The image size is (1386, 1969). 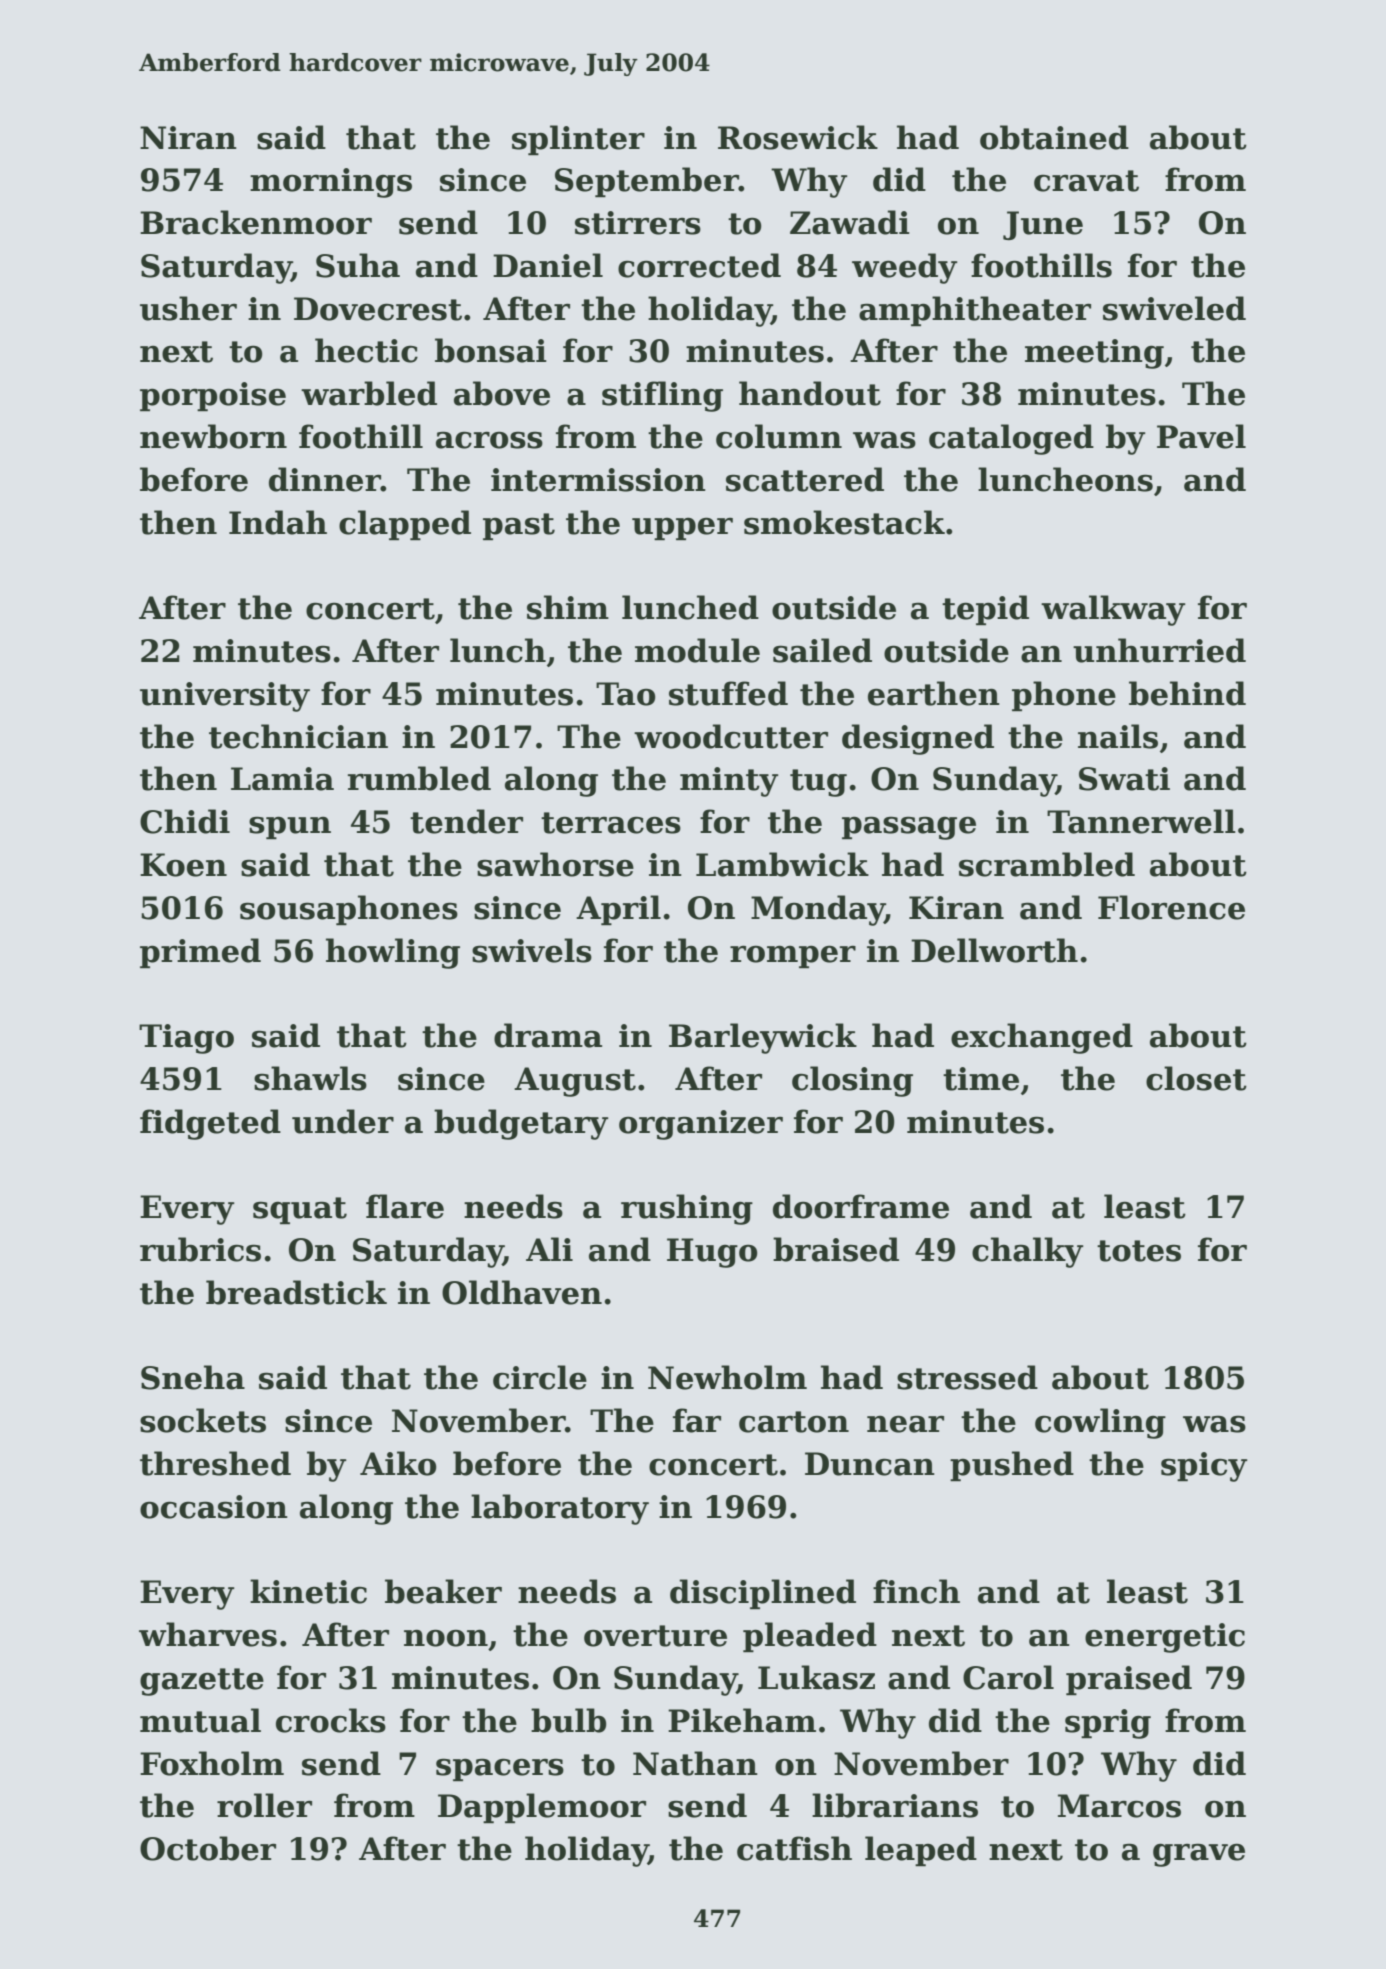 I want to click on cravat, so click(x=1086, y=181).
